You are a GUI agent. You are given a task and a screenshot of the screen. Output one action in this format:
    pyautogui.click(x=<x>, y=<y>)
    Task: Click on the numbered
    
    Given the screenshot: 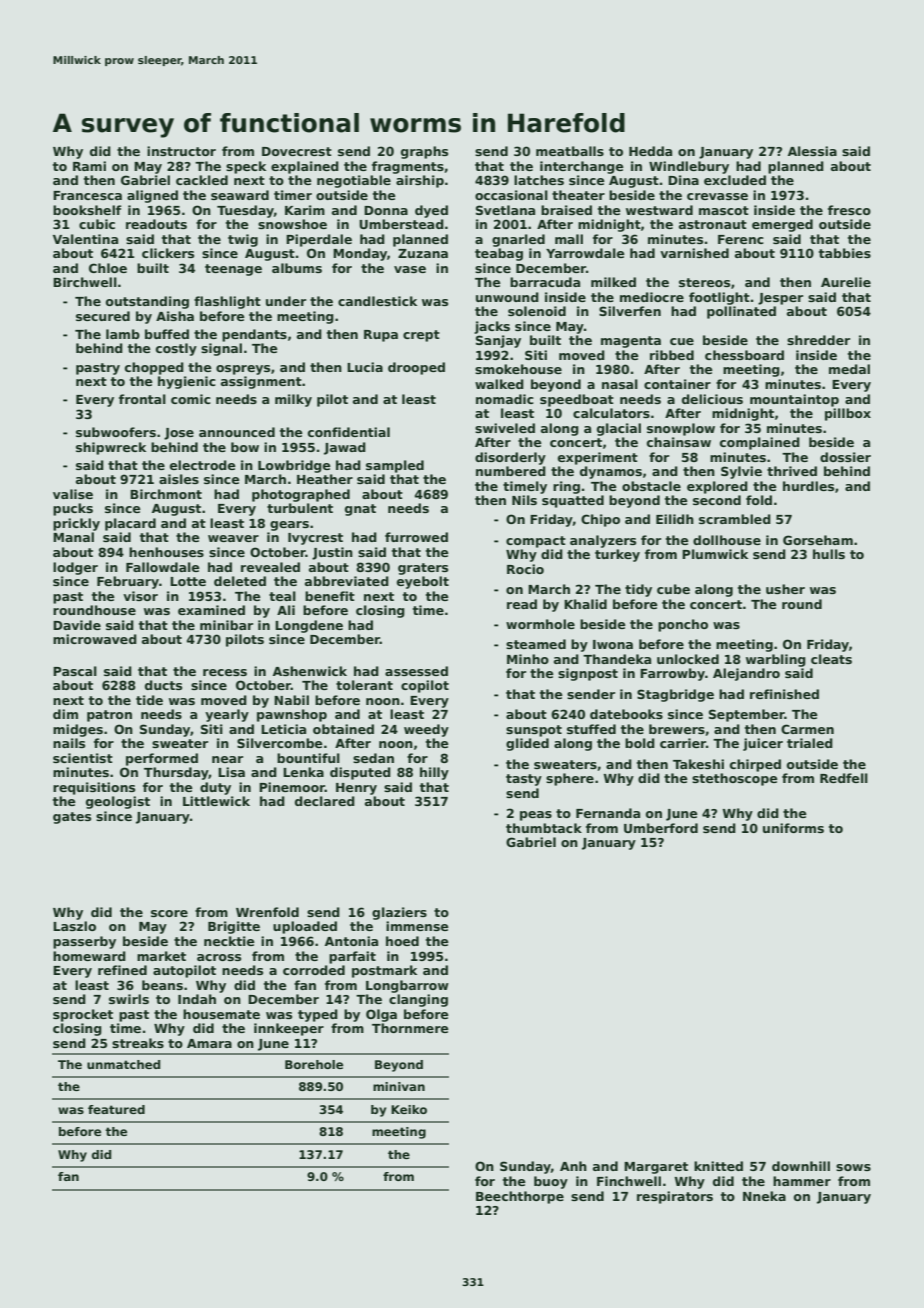 What is the action you would take?
    pyautogui.click(x=511, y=471)
